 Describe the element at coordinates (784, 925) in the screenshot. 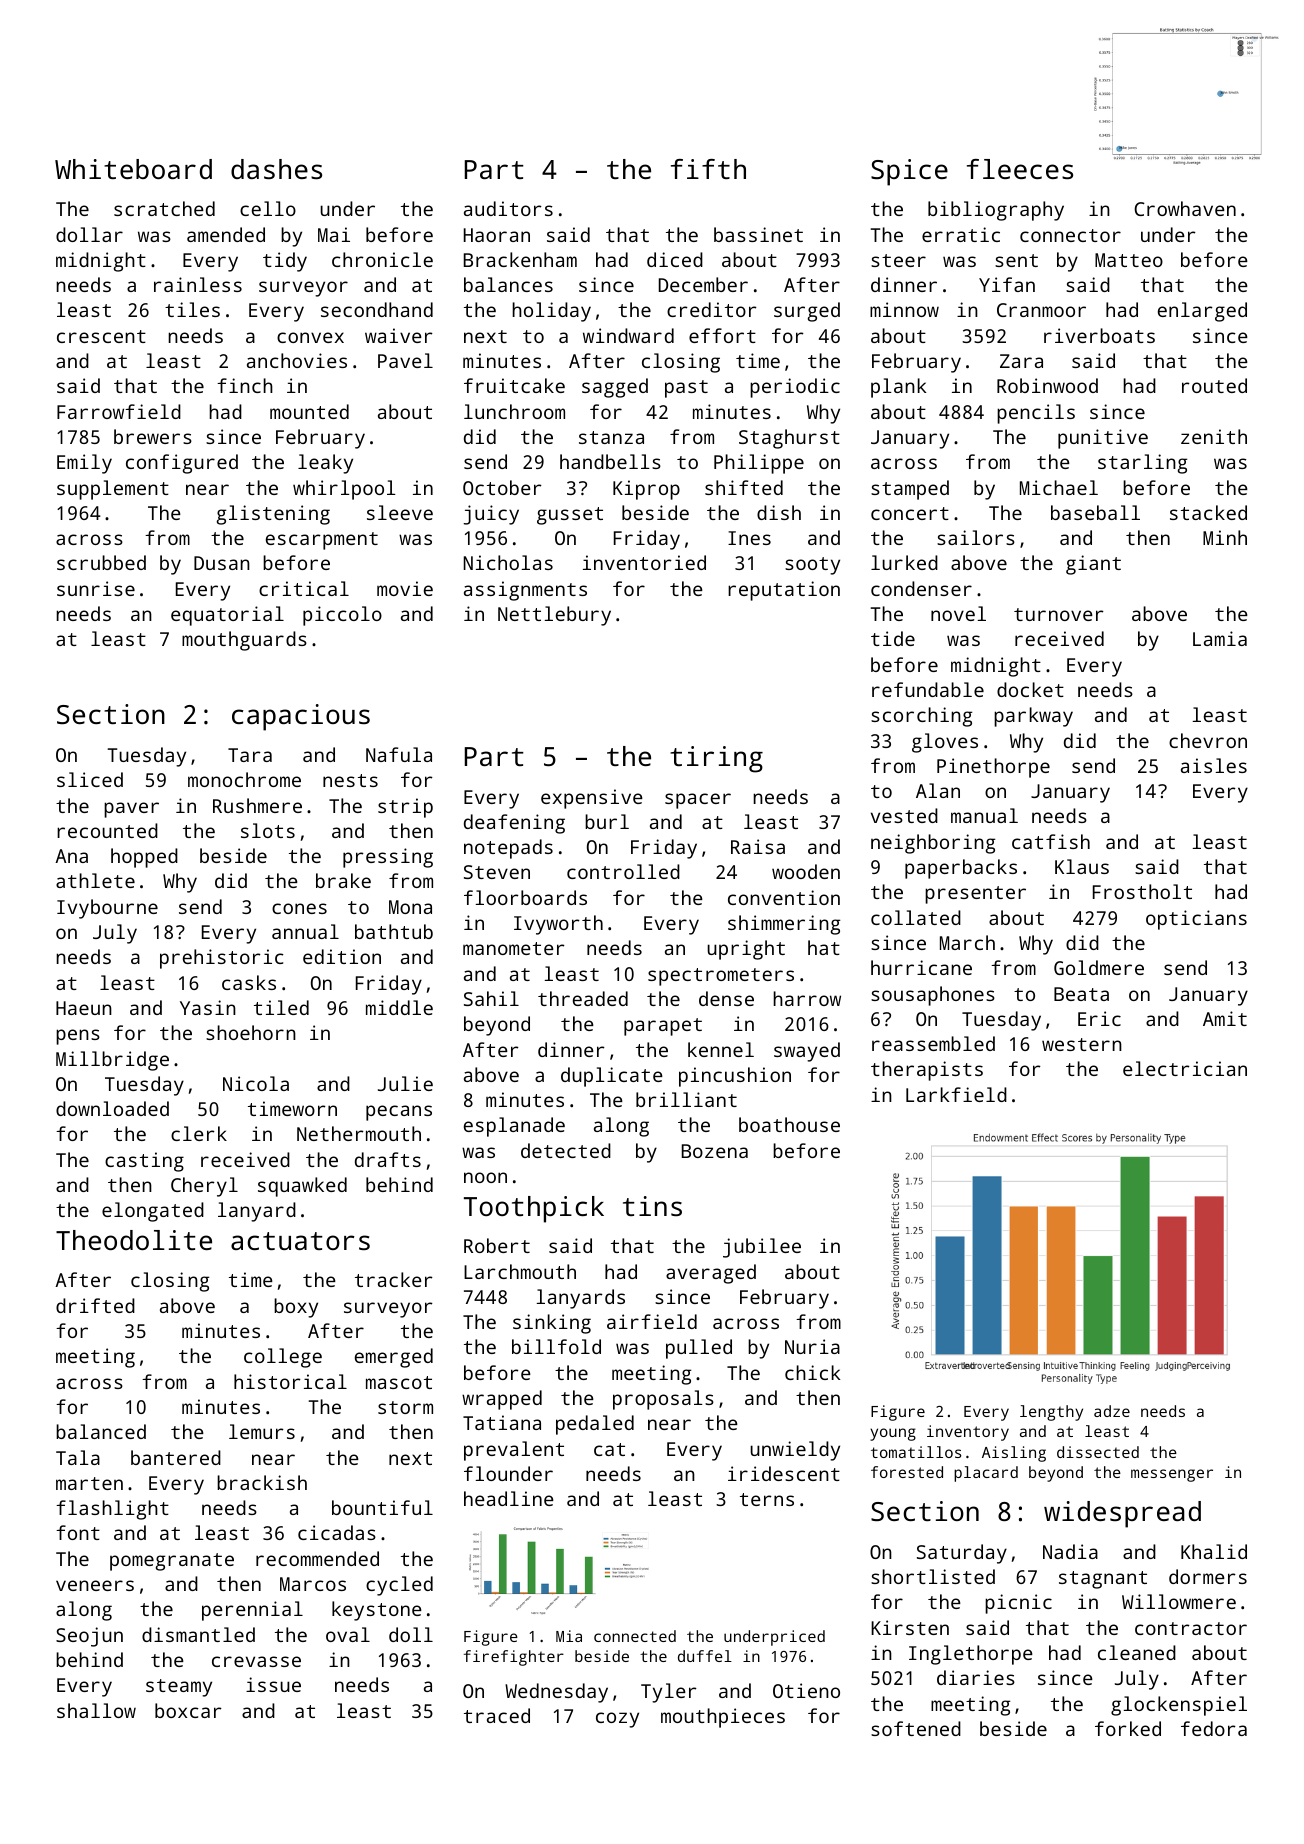

I see `shimmering` at that location.
